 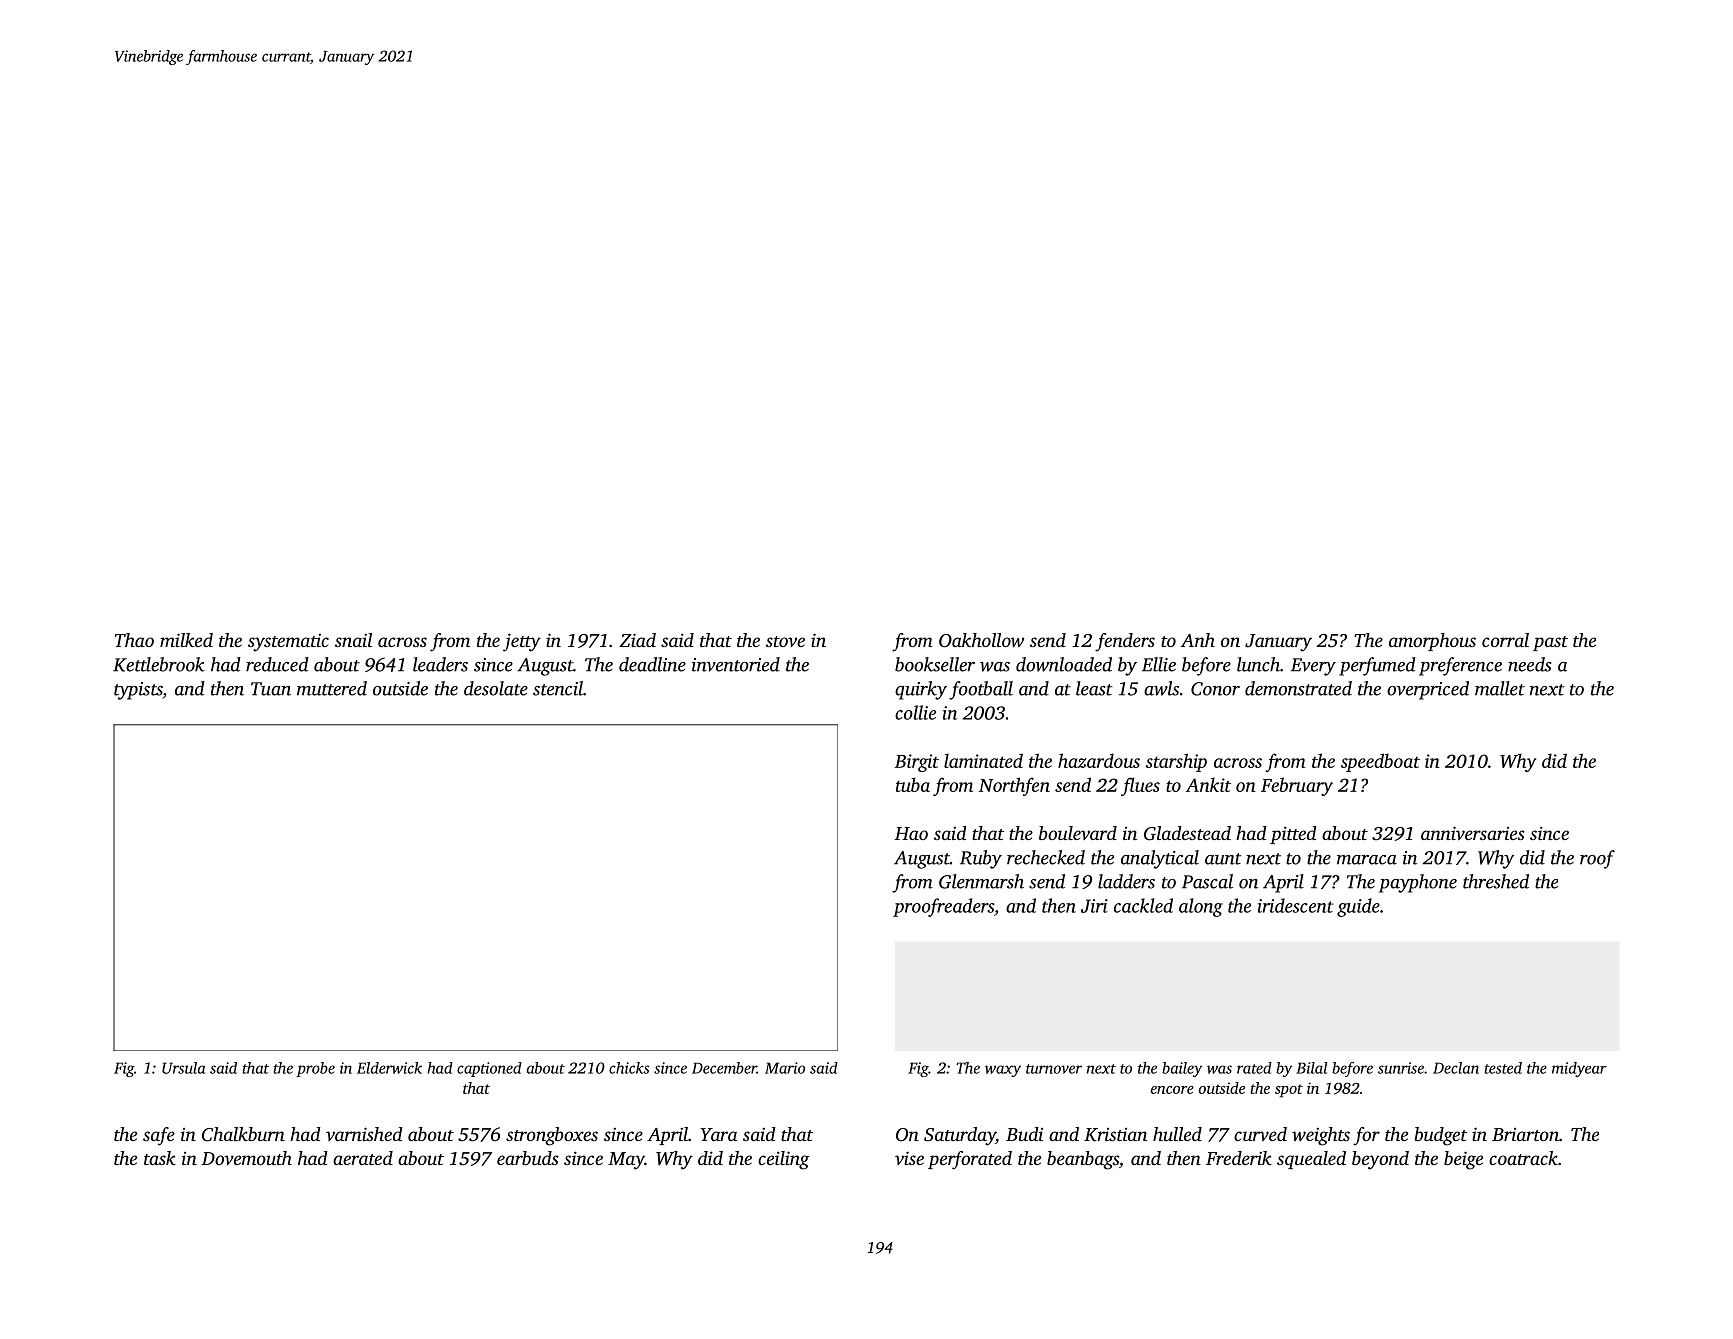 What do you see at coordinates (1473, 833) in the screenshot?
I see `anniversaries` at bounding box center [1473, 833].
